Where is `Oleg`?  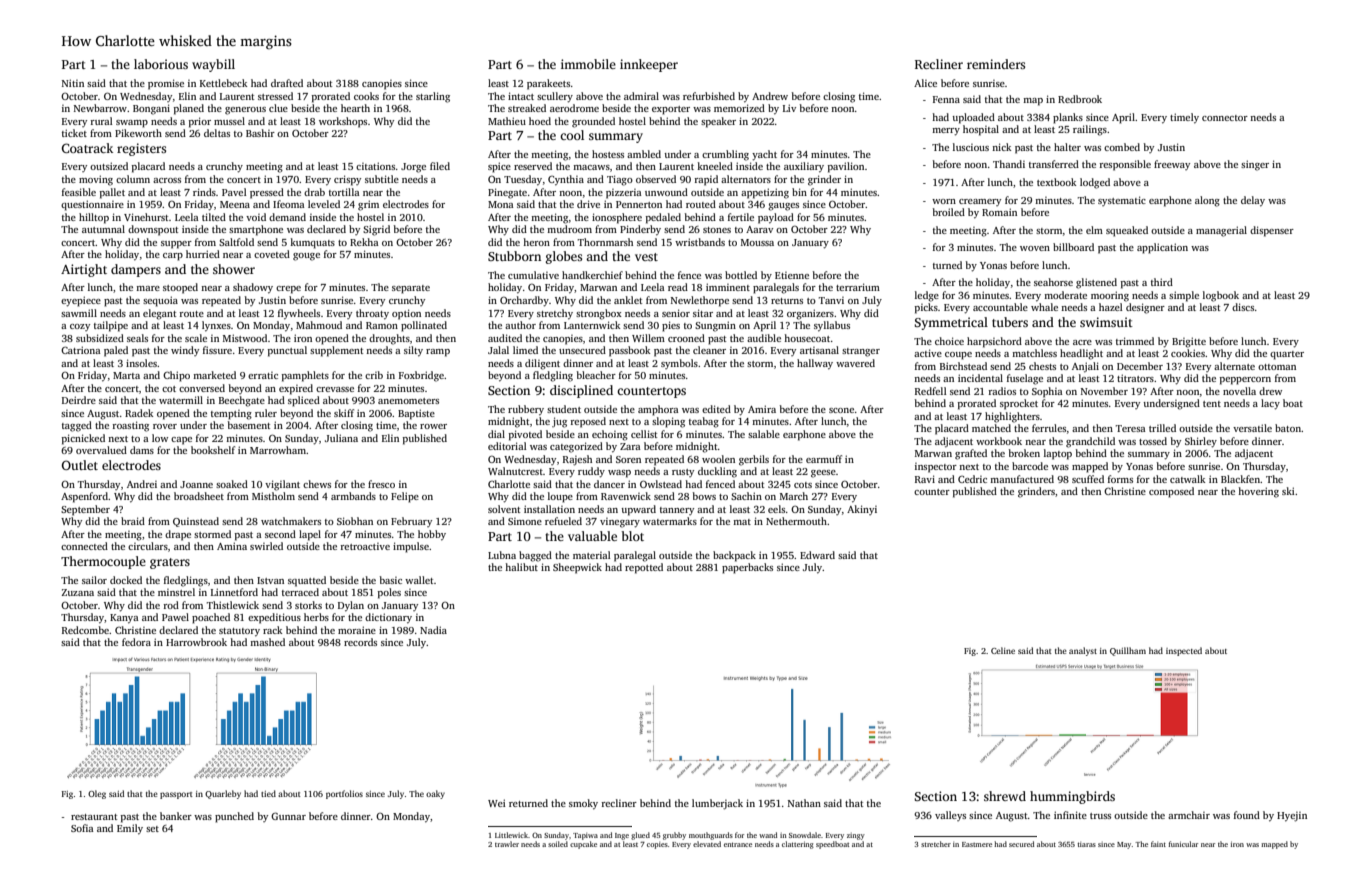 Oleg is located at coordinates (97, 794).
